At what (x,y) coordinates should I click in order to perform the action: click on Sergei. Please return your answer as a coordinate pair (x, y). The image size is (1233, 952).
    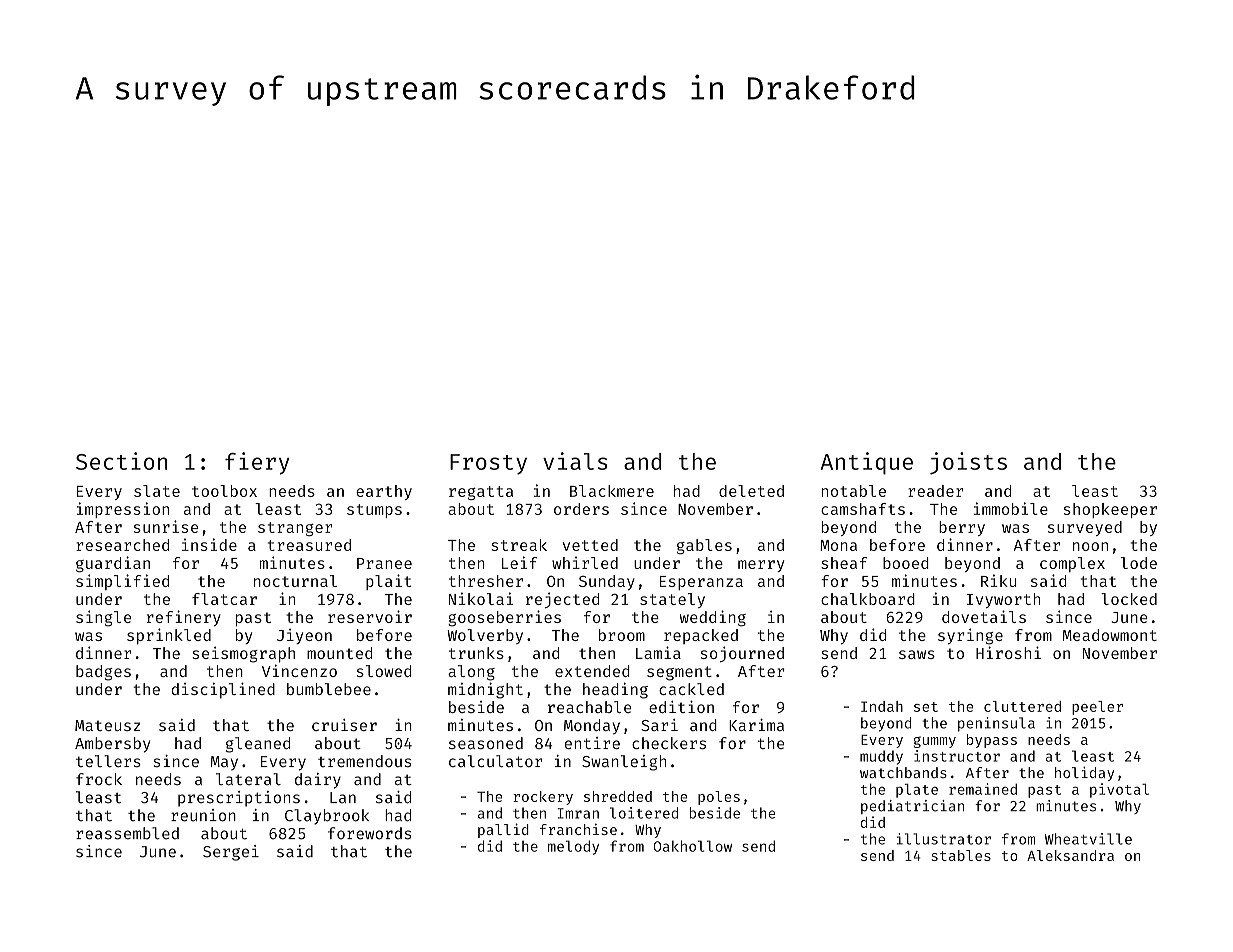
    Looking at the image, I should click on (231, 853).
